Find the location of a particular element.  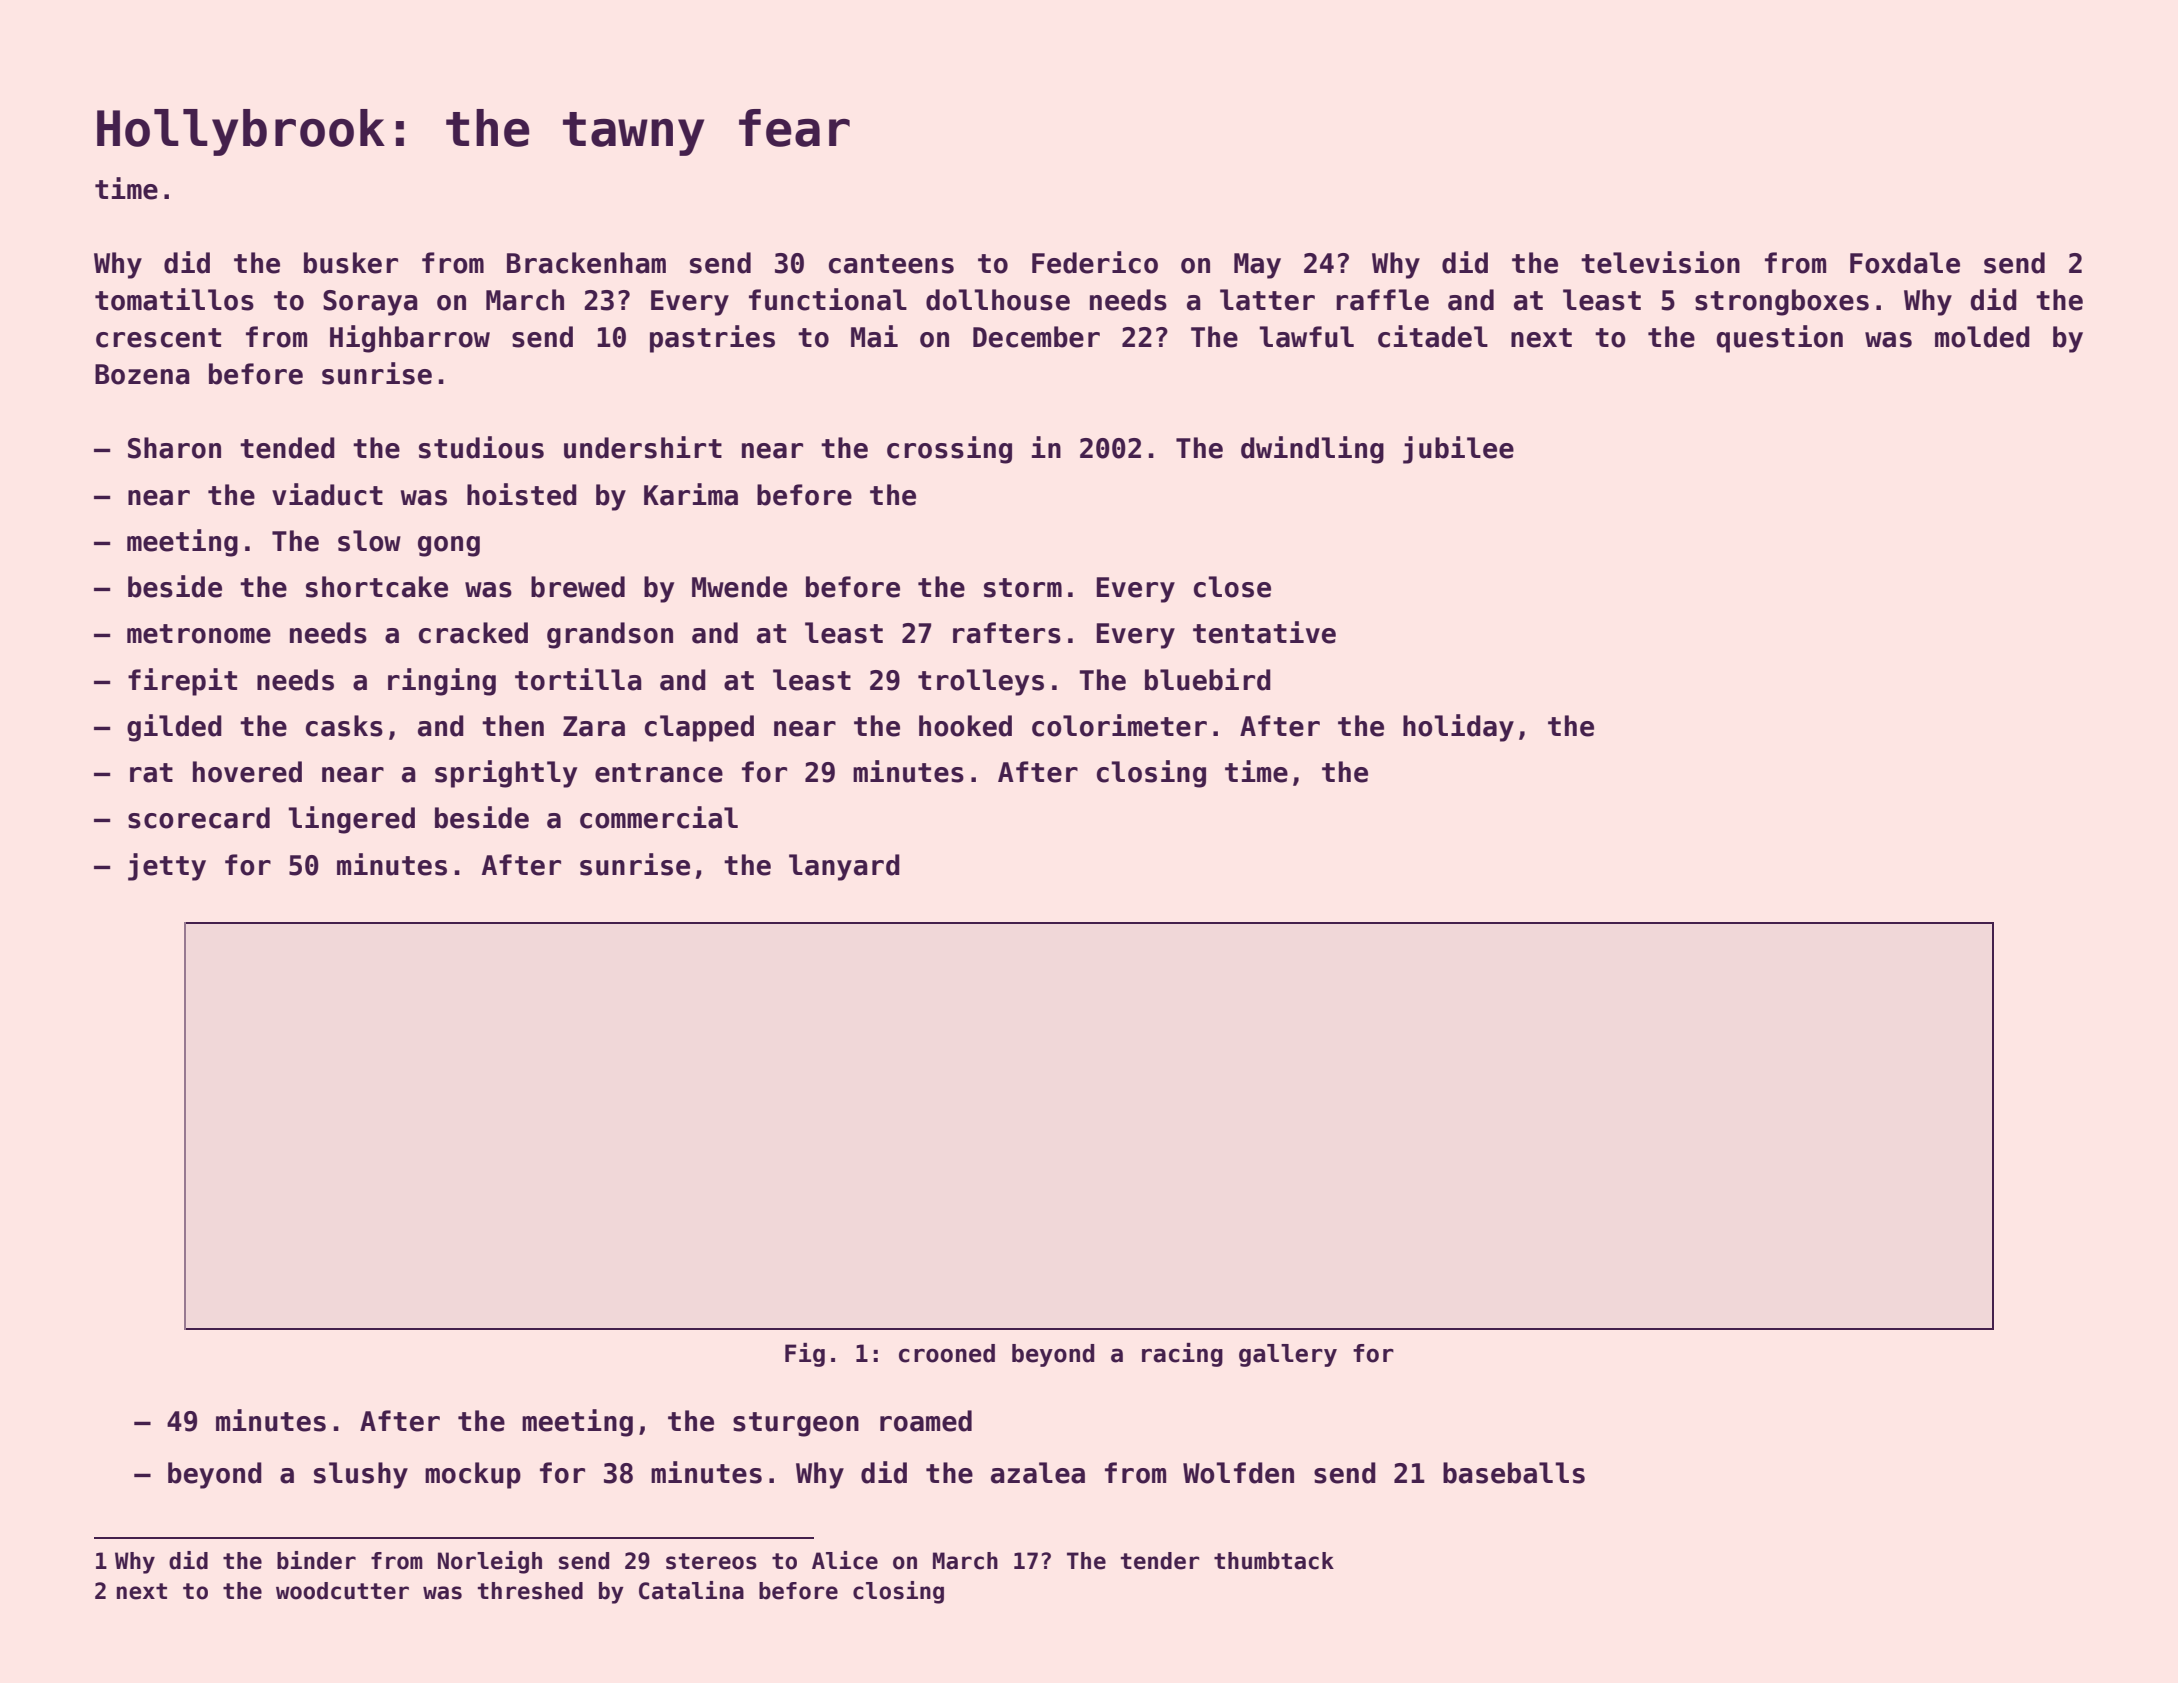

jetty is located at coordinates (167, 867).
